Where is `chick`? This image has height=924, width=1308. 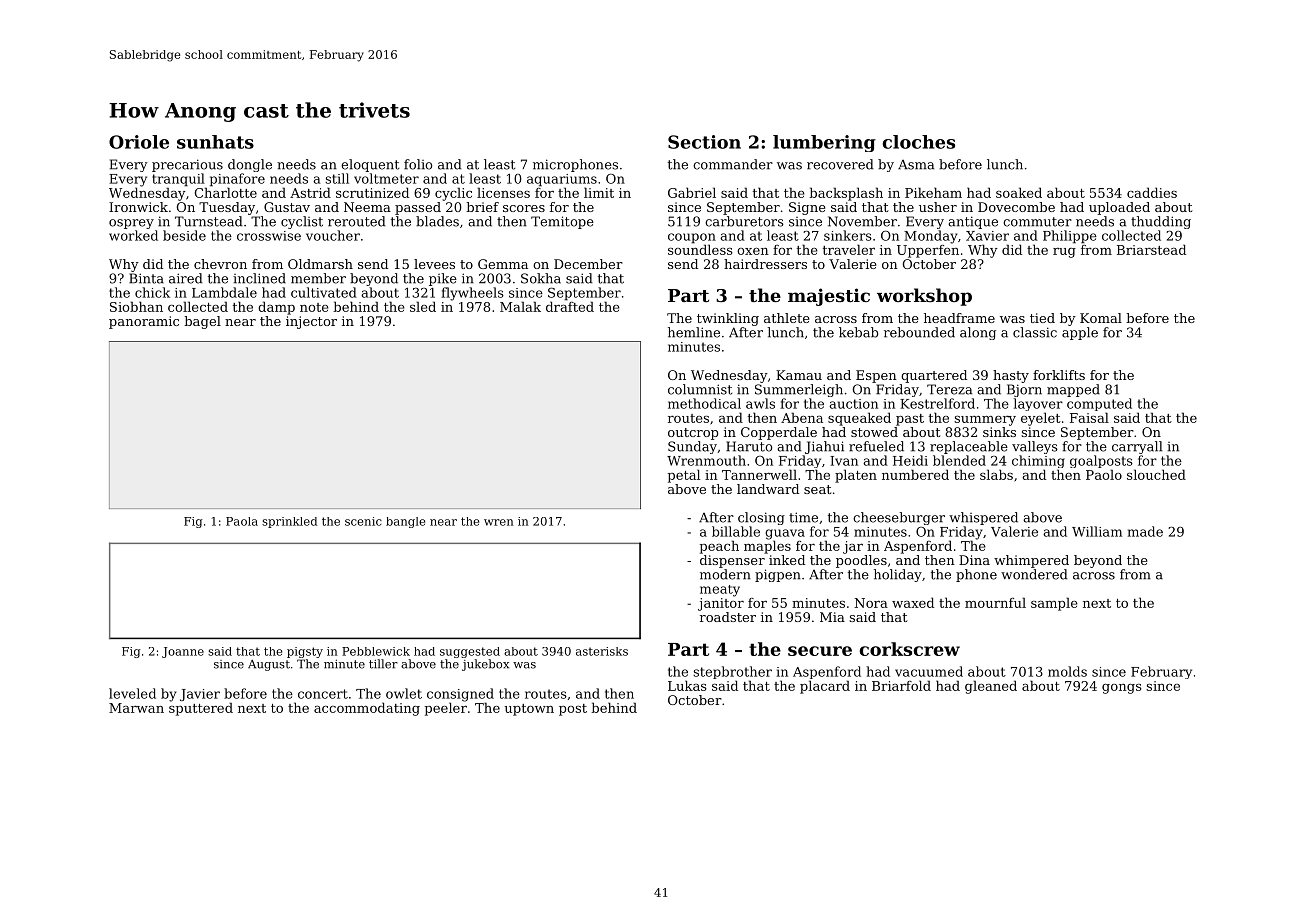 chick is located at coordinates (152, 292).
